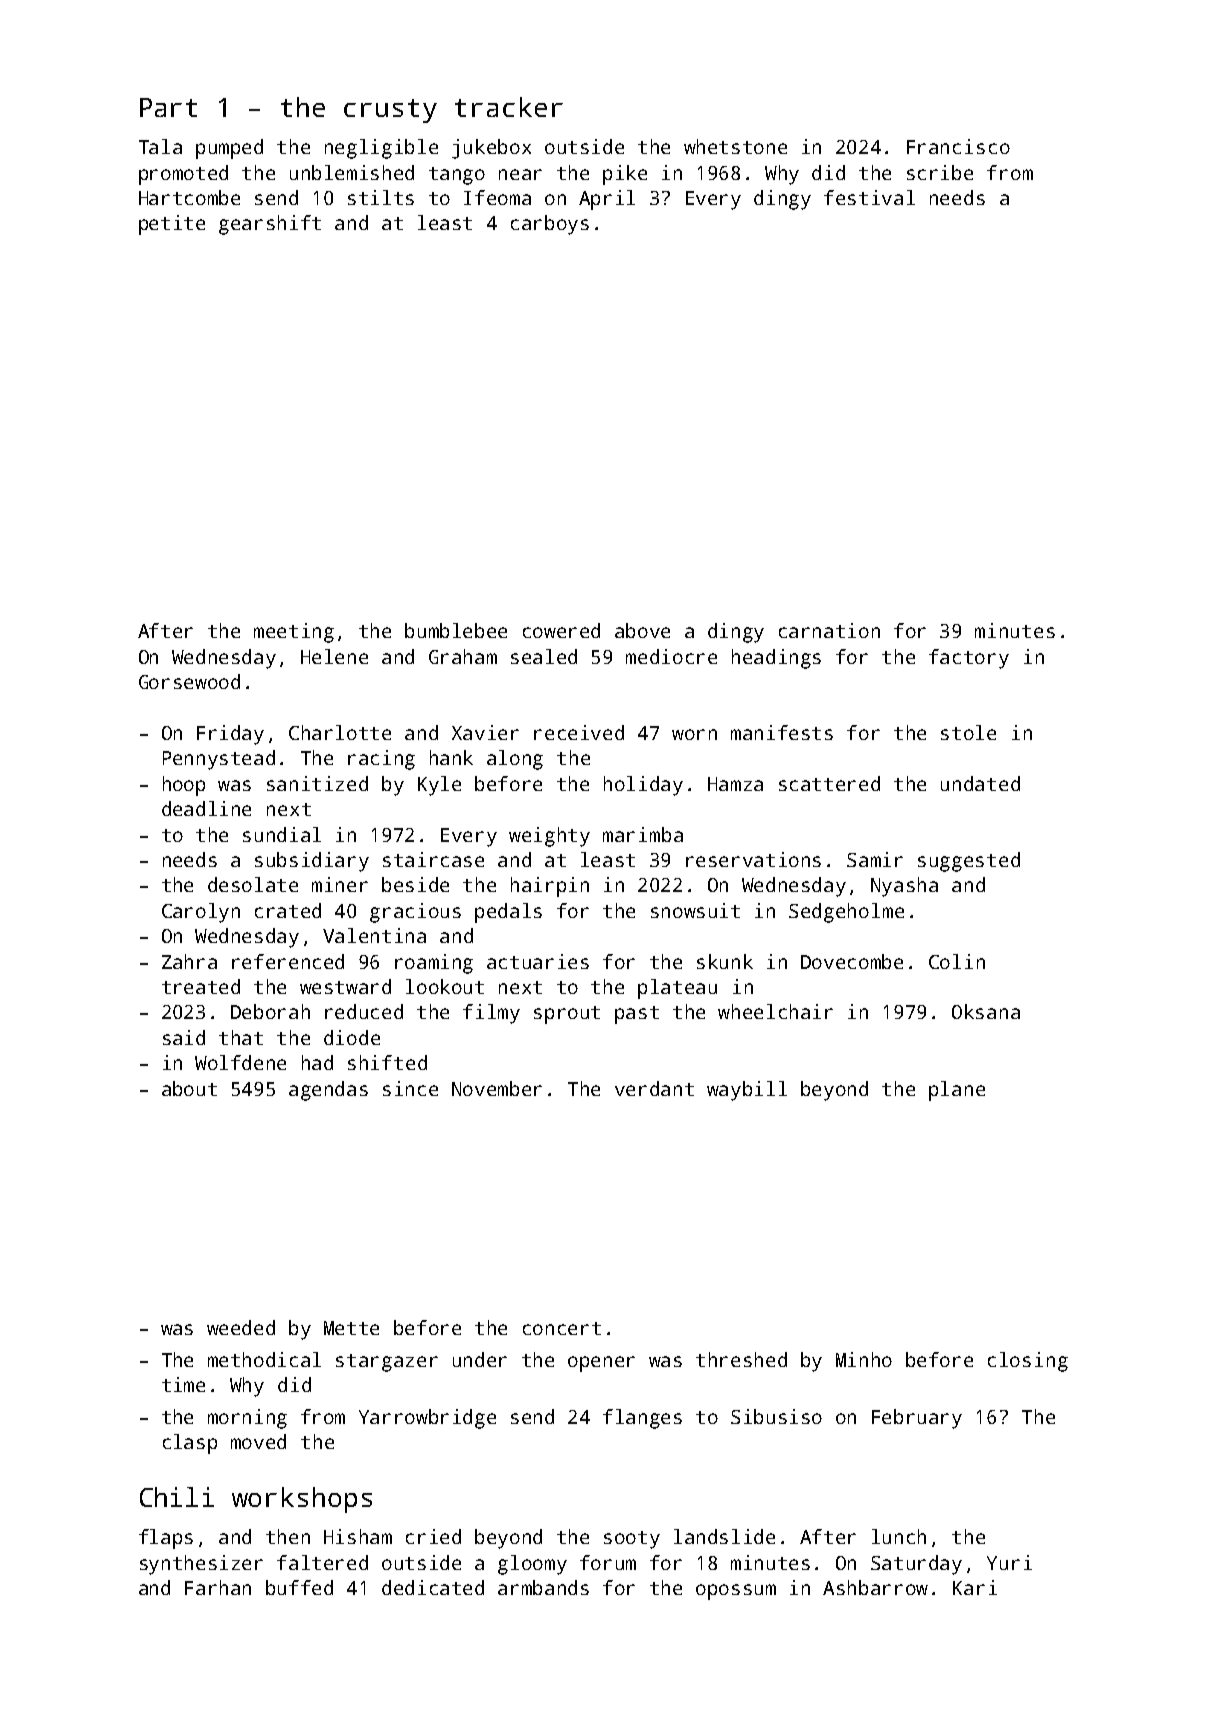 Image resolution: width=1215 pixels, height=1718 pixels. What do you see at coordinates (390, 111) in the screenshot?
I see `crusty` at bounding box center [390, 111].
